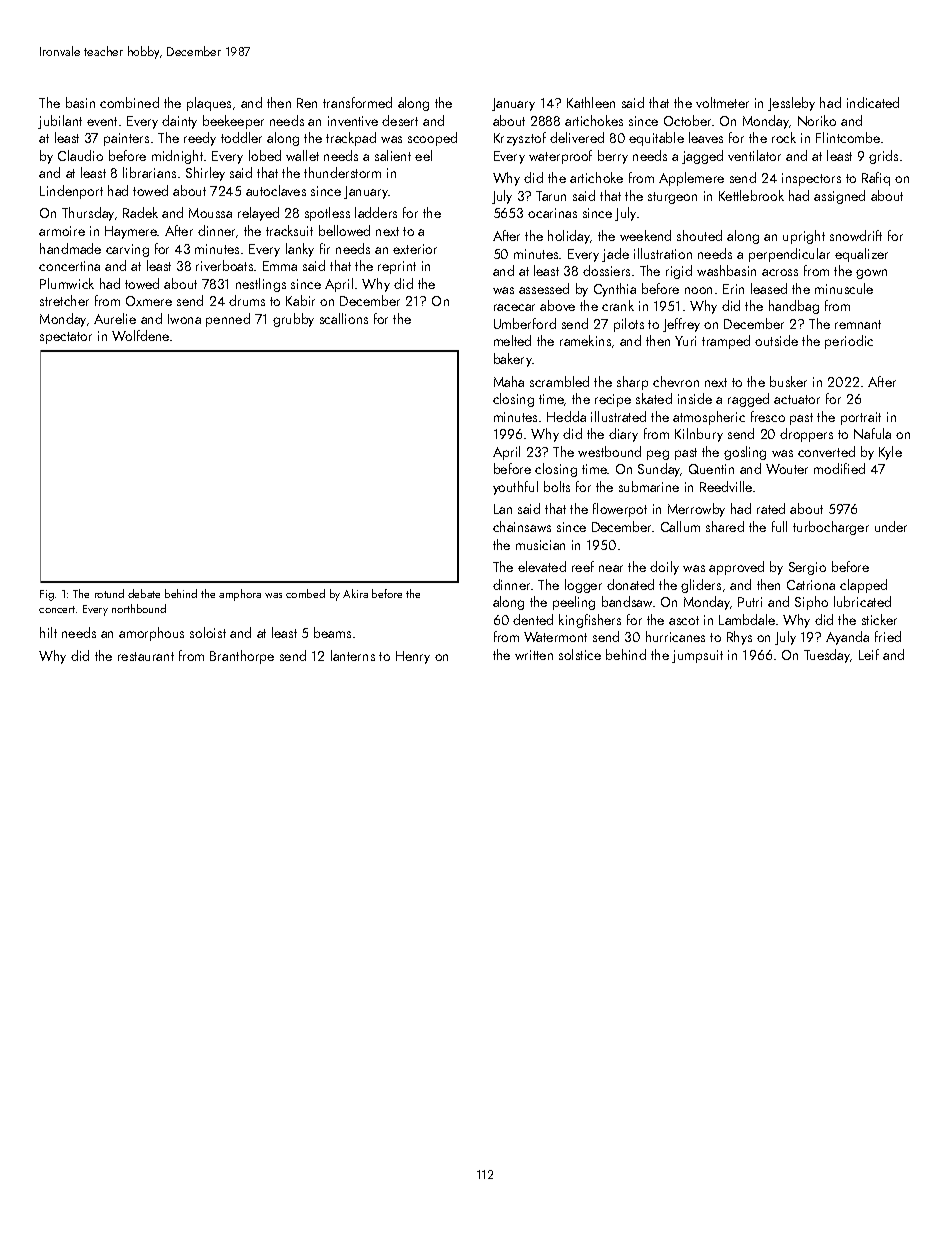 This screenshot has height=1233, width=952. Describe the element at coordinates (591, 102) in the screenshot. I see `Kathleen` at that location.
